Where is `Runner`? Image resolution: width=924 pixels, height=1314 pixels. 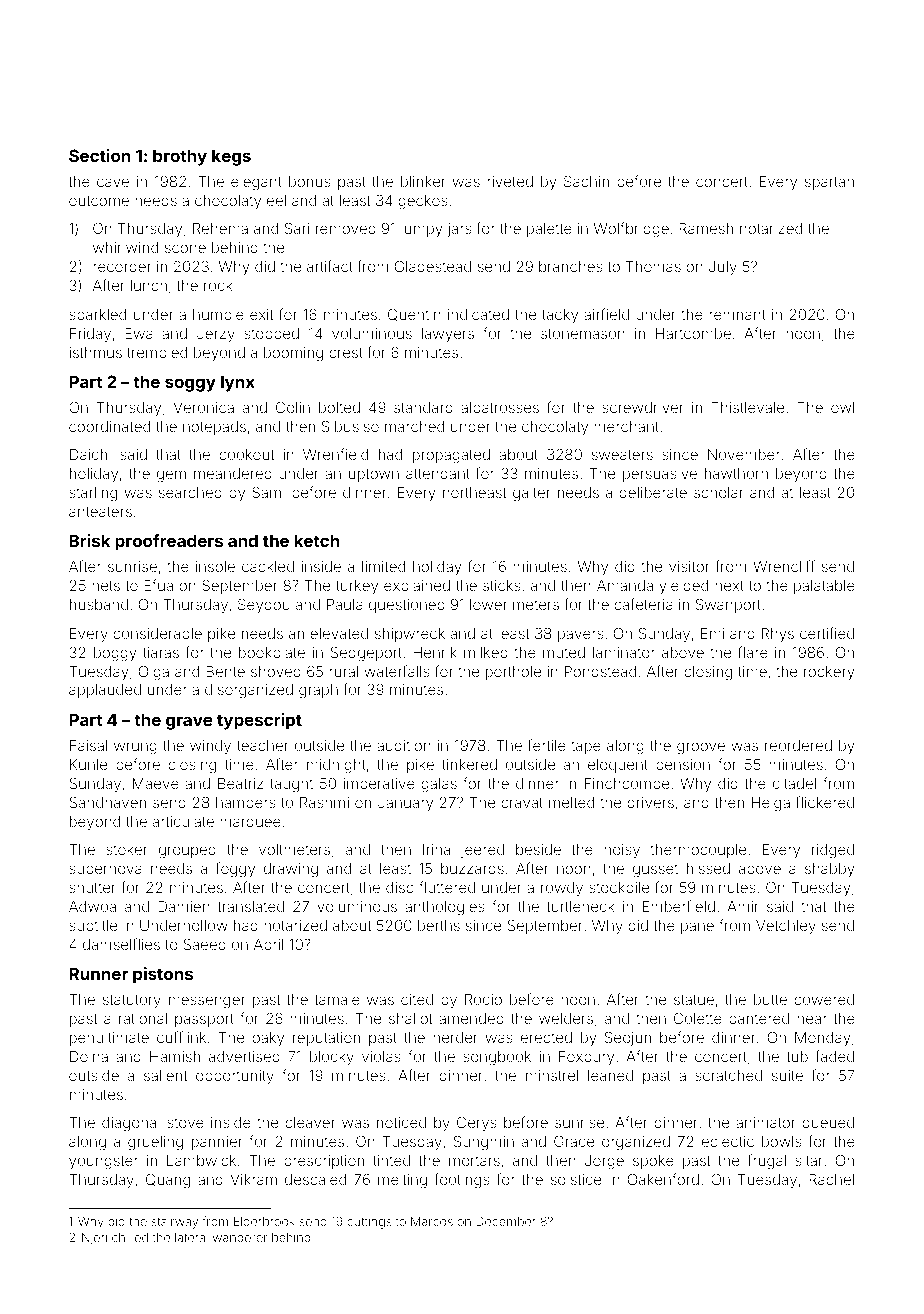 Runner is located at coordinates (98, 973).
